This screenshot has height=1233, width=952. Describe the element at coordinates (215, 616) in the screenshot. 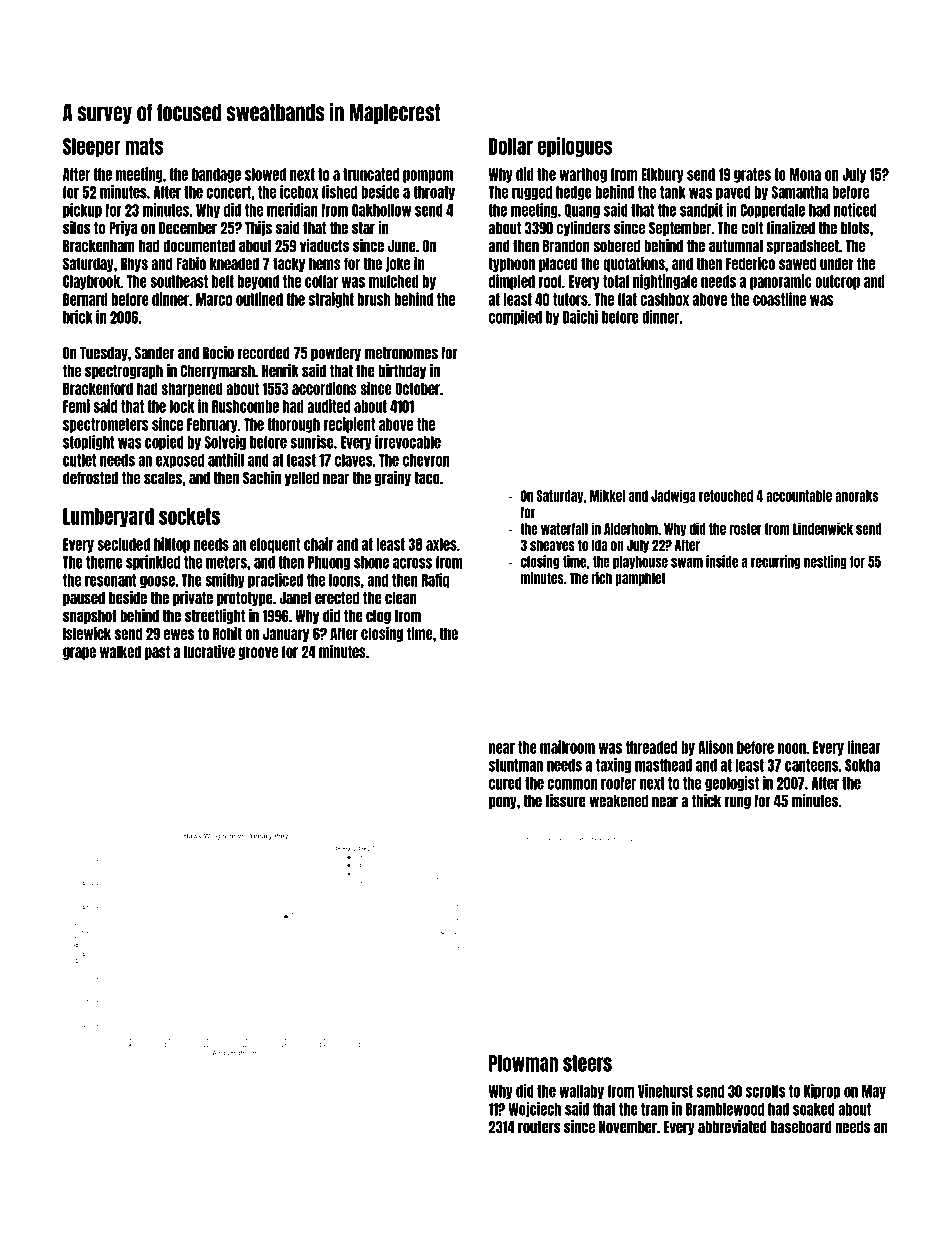

I see `streetlight` at that location.
